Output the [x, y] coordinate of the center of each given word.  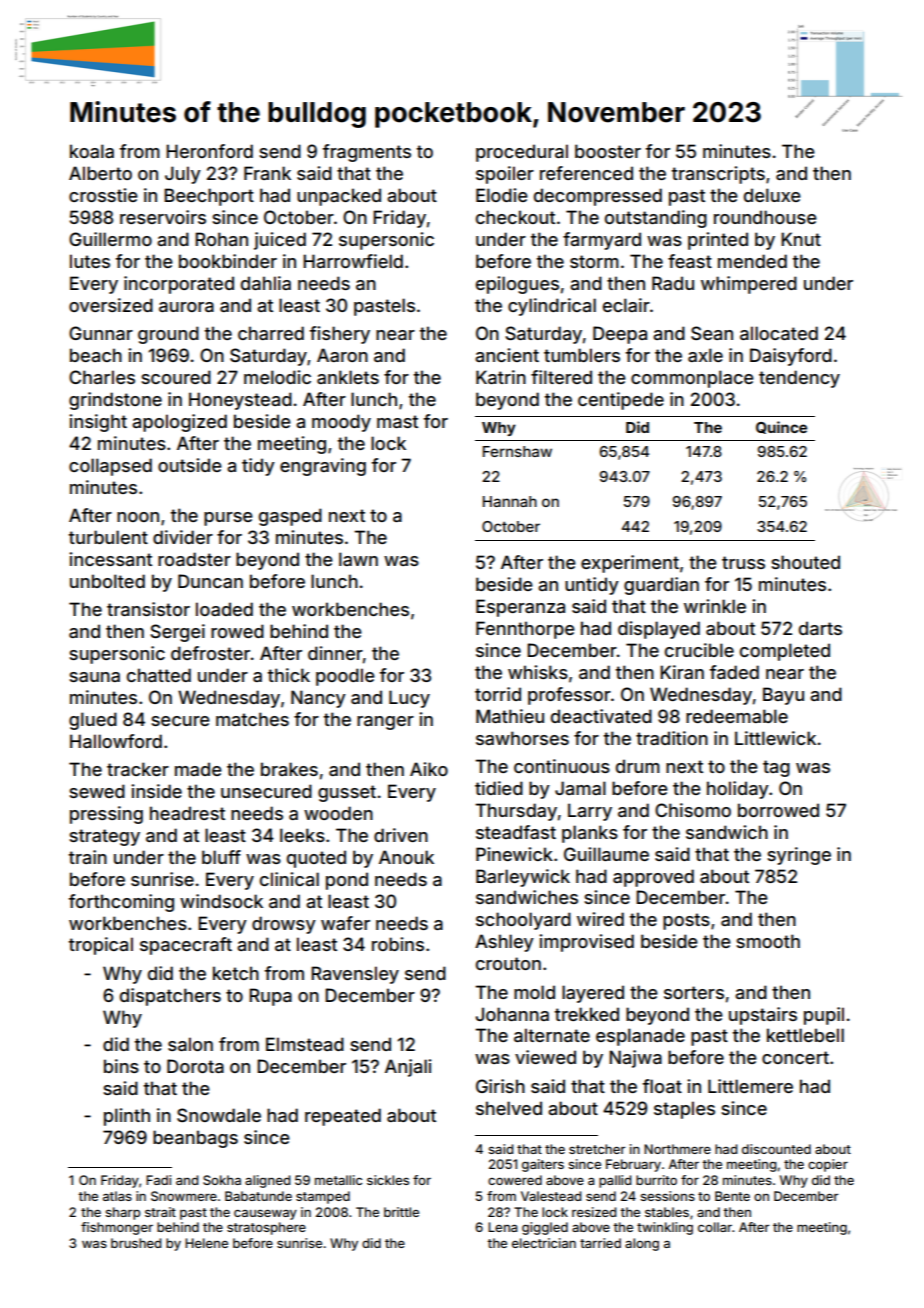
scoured [176, 377]
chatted [159, 675]
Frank [267, 173]
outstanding [656, 219]
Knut [801, 239]
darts [820, 628]
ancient [507, 355]
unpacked [339, 197]
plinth [127, 1117]
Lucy [409, 699]
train [88, 857]
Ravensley [355, 975]
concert [795, 1057]
